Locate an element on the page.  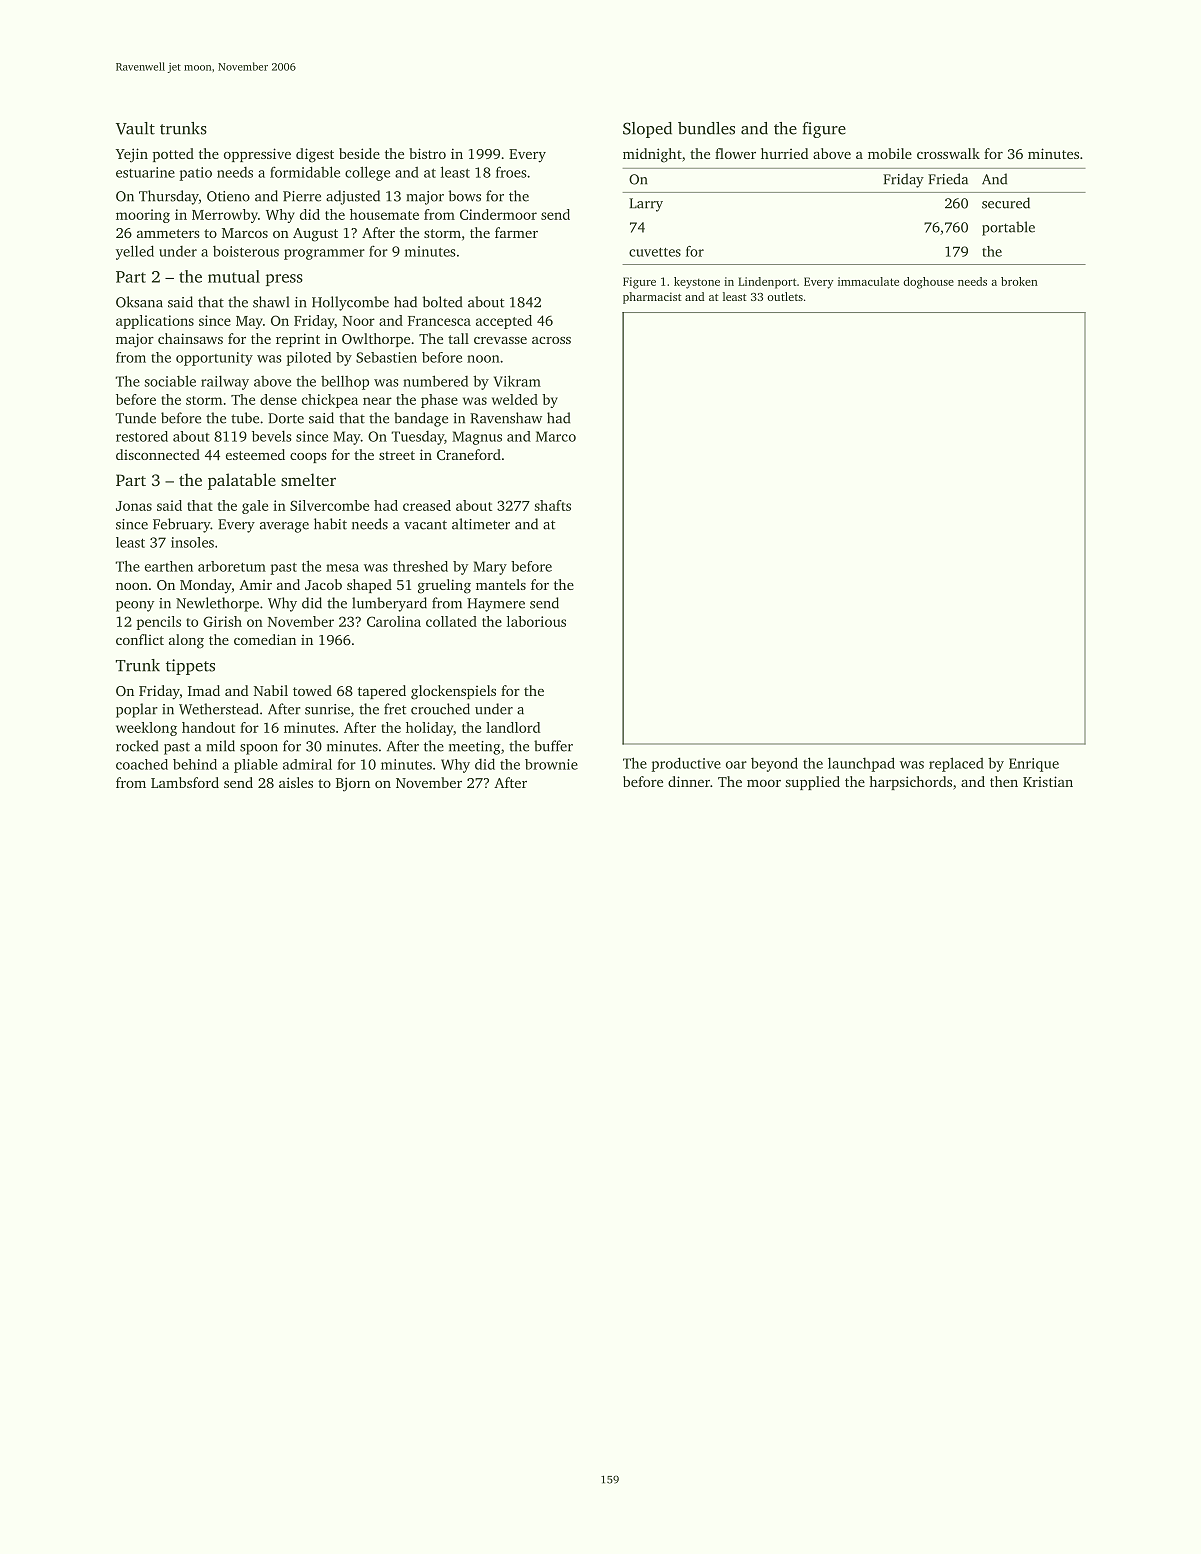
laborious is located at coordinates (536, 621).
